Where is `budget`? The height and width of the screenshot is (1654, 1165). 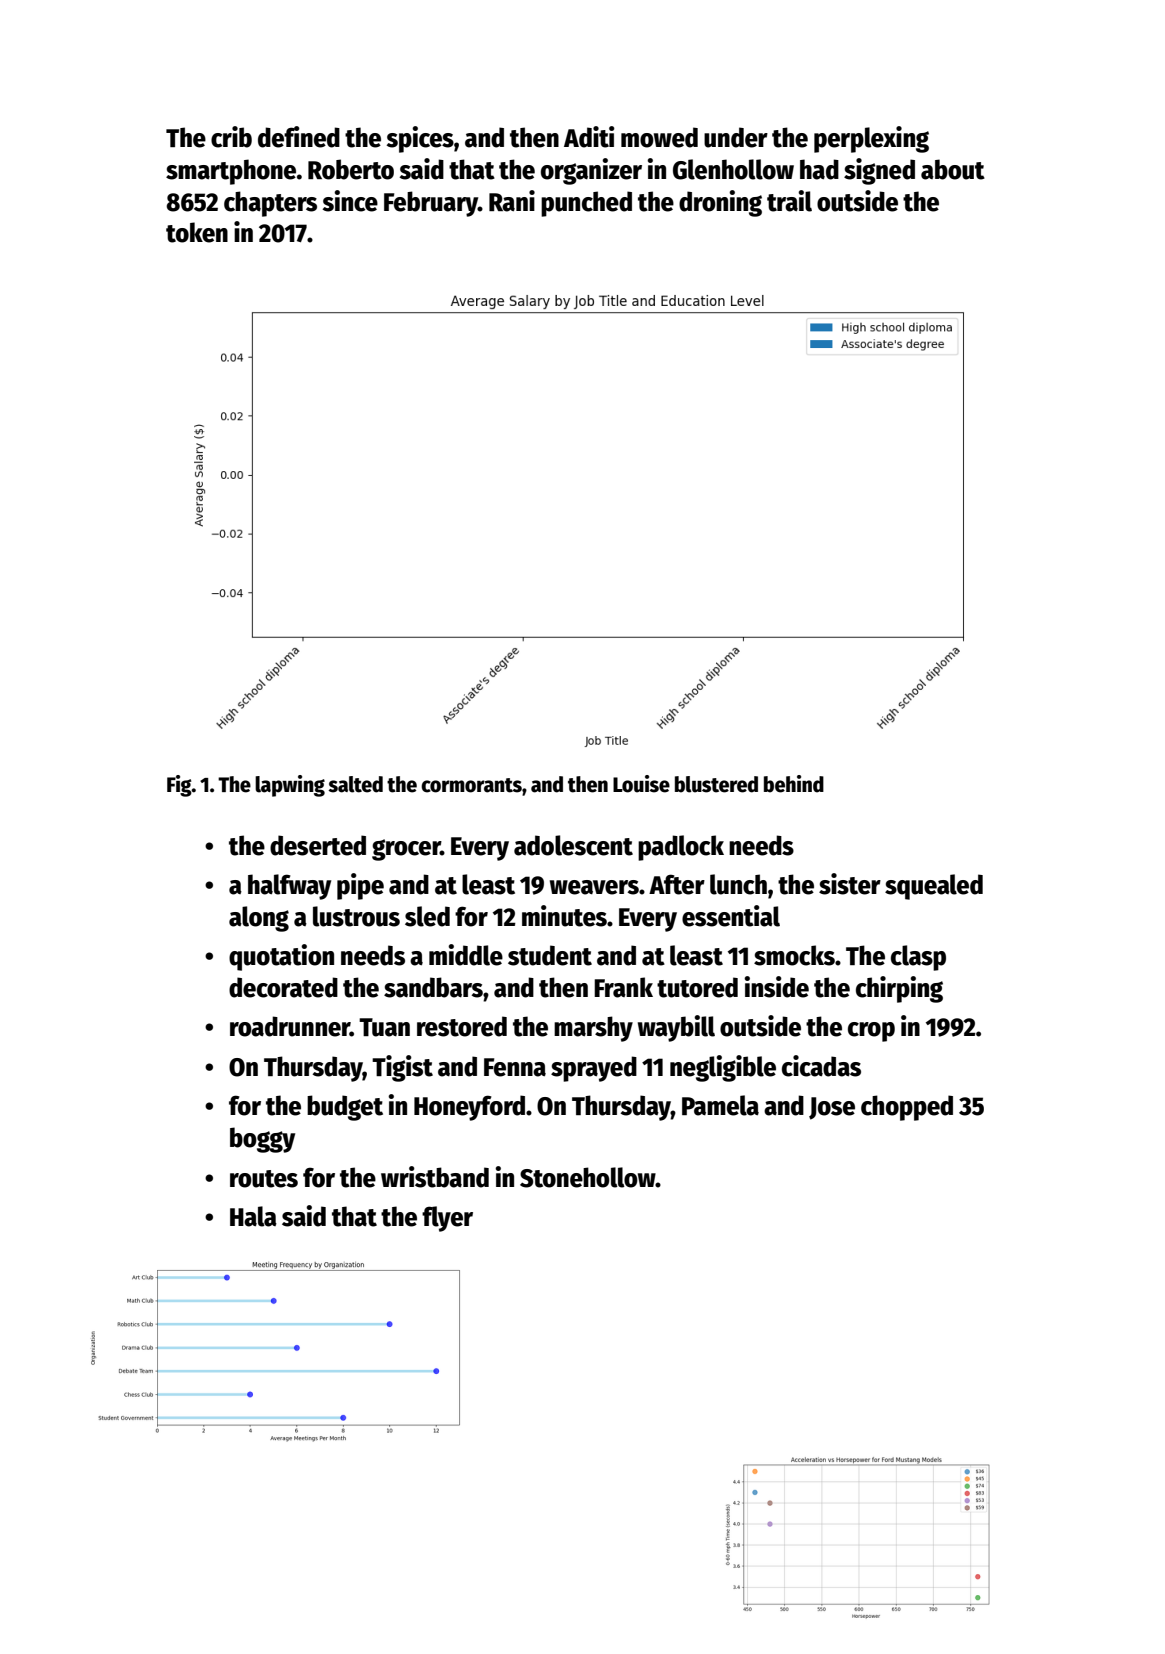
budget is located at coordinates (345, 1108).
